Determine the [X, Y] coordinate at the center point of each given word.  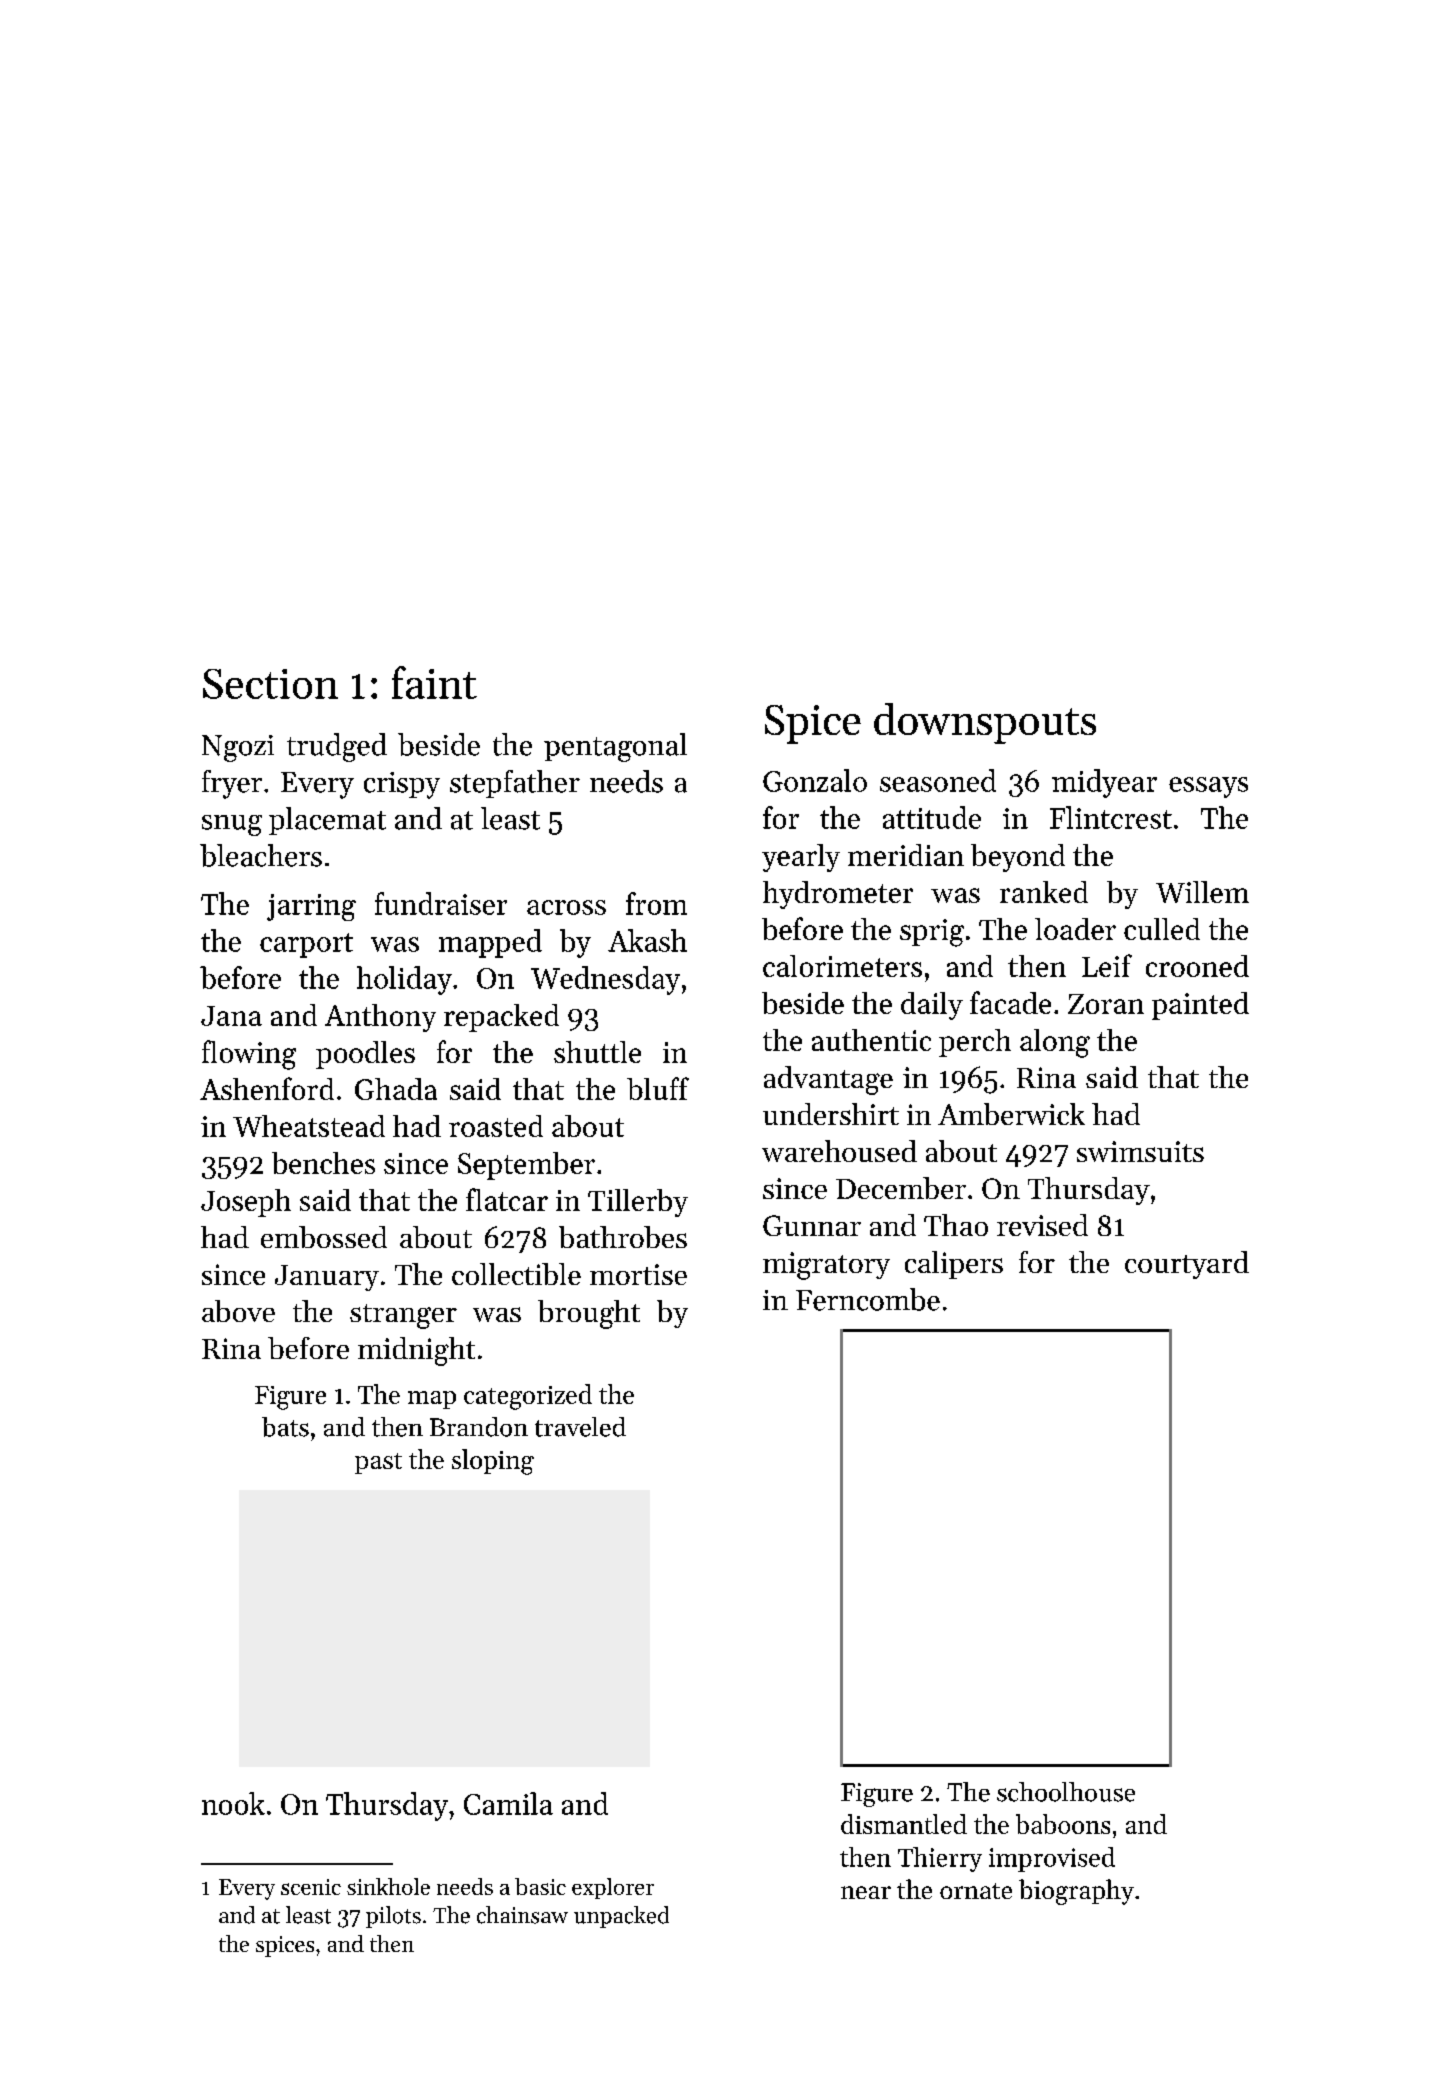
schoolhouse [1066, 1792]
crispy [402, 785]
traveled [580, 1427]
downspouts [985, 723]
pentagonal [615, 747]
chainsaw [522, 1915]
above [238, 1311]
